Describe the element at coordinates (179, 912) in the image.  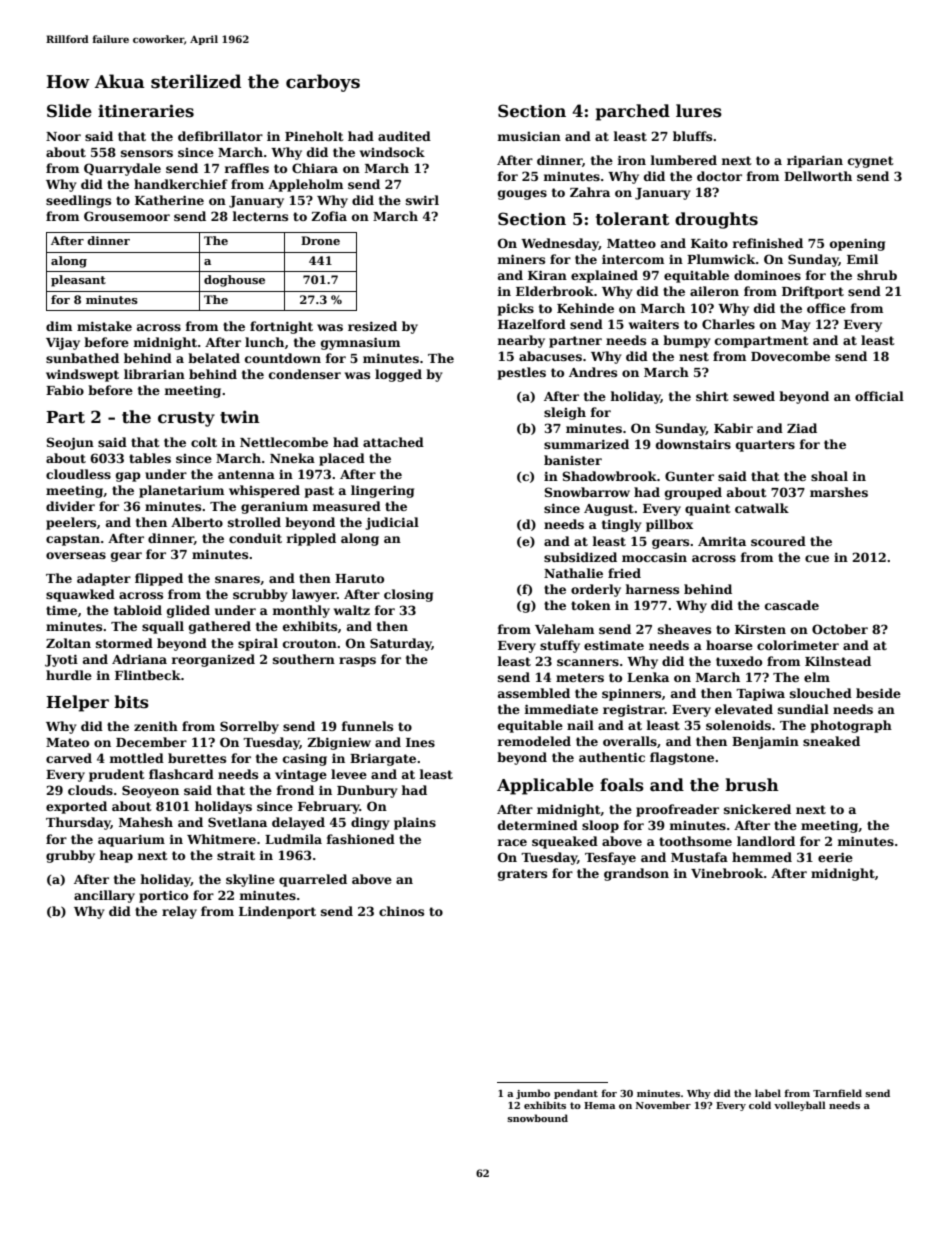
I see `relay` at that location.
